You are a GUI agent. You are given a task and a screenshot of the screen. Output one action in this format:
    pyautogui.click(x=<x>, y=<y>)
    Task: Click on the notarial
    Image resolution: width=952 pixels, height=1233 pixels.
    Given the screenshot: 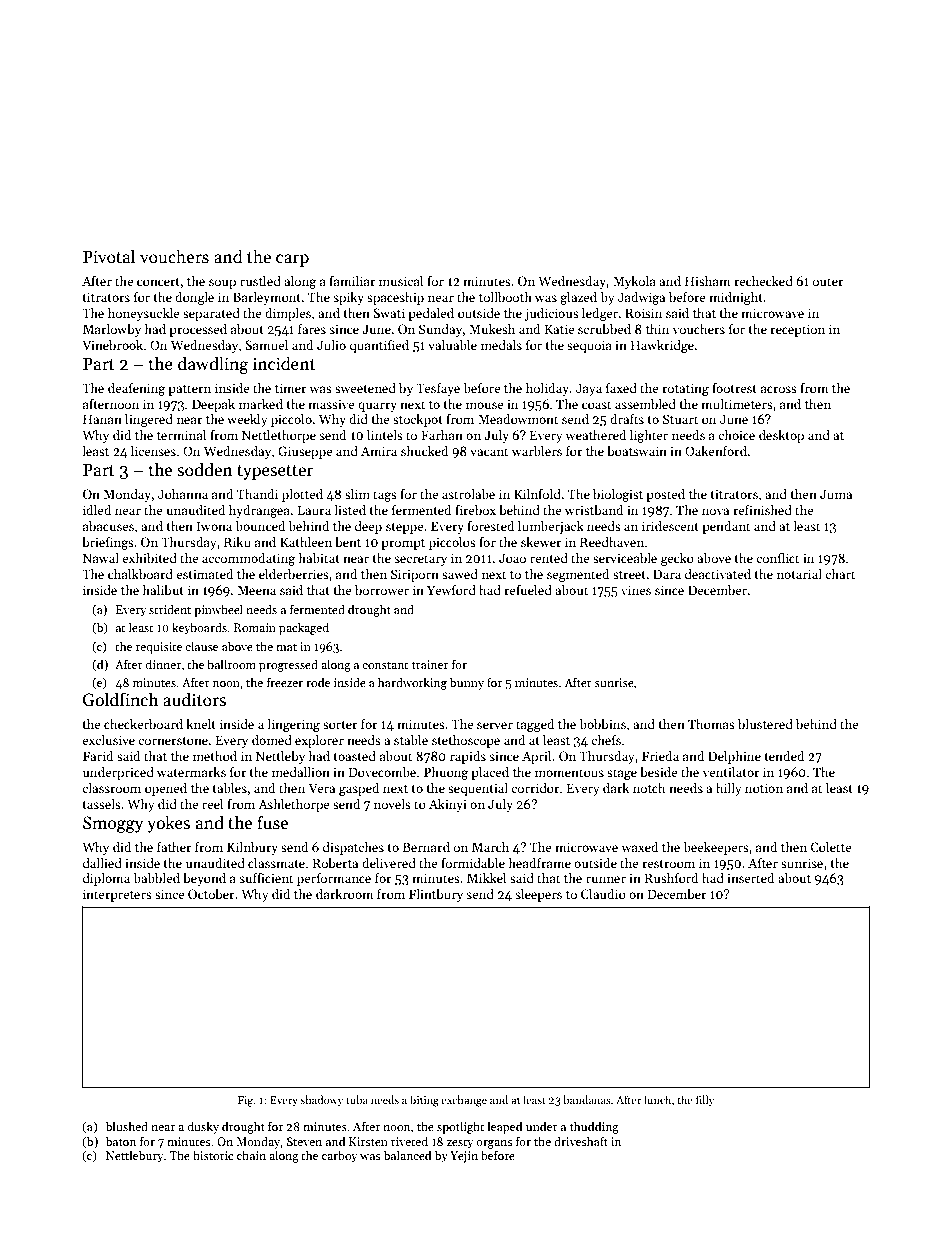 What is the action you would take?
    pyautogui.click(x=799, y=574)
